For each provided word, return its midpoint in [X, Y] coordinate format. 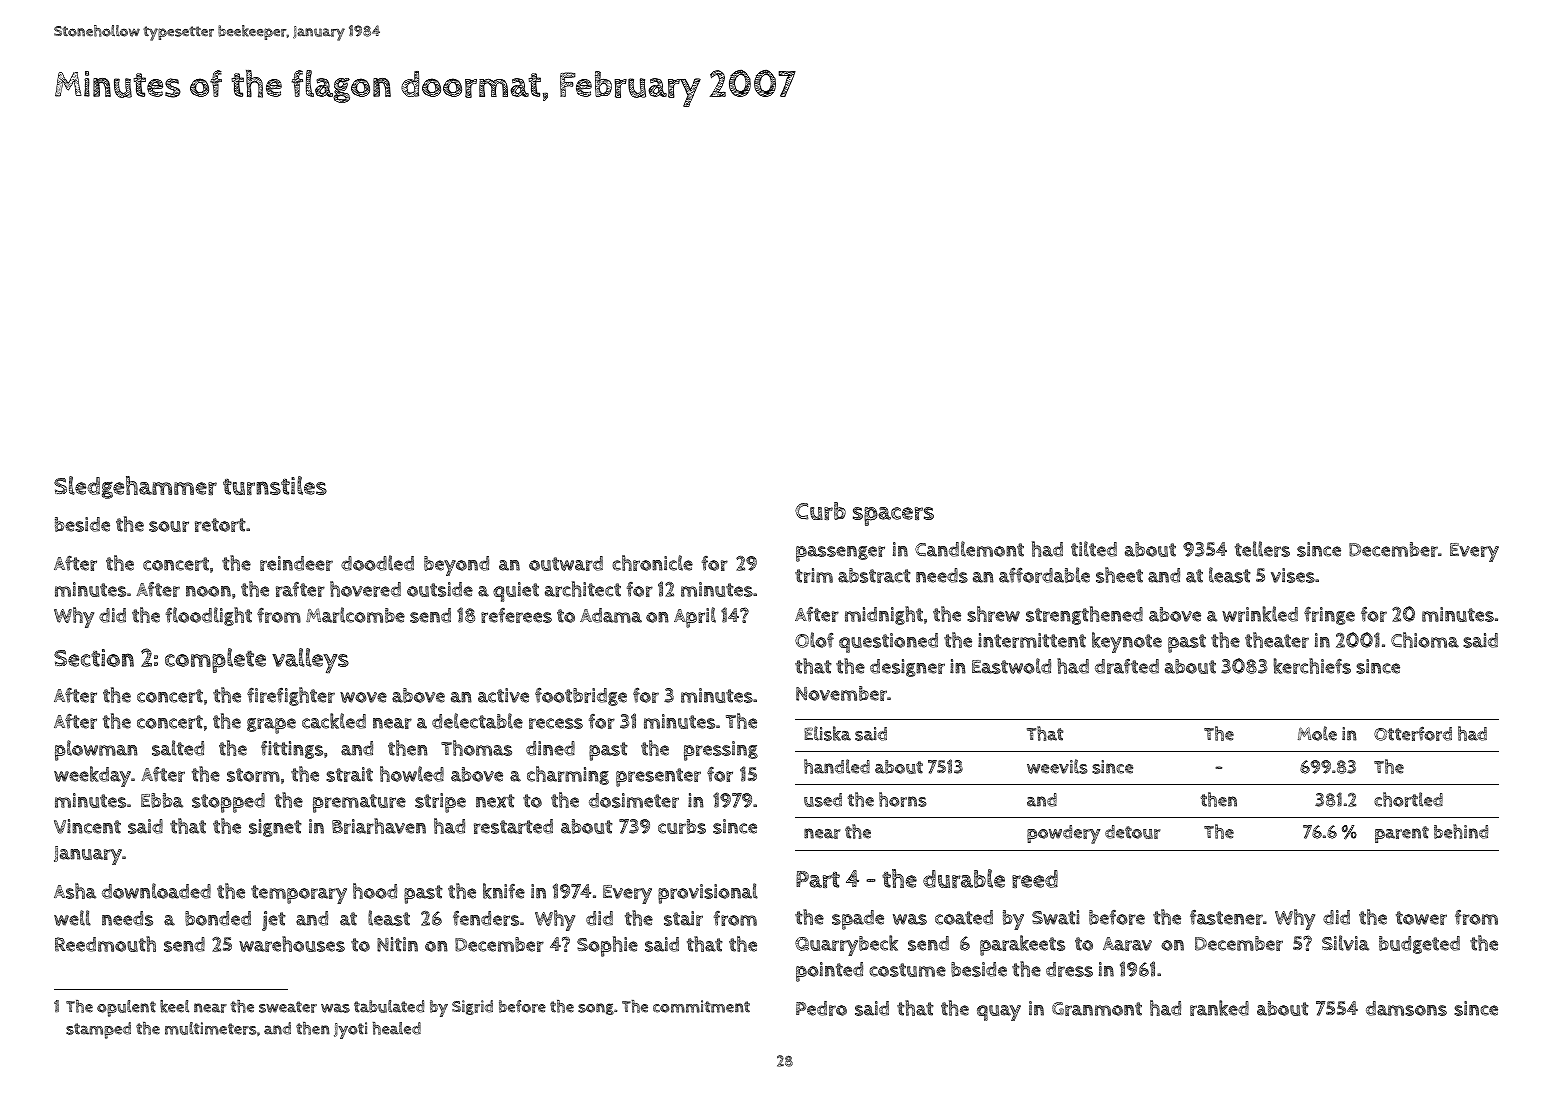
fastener [1226, 917]
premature [359, 803]
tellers [1262, 549]
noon [208, 591]
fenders [486, 918]
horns [902, 799]
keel [174, 1006]
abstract [874, 575]
